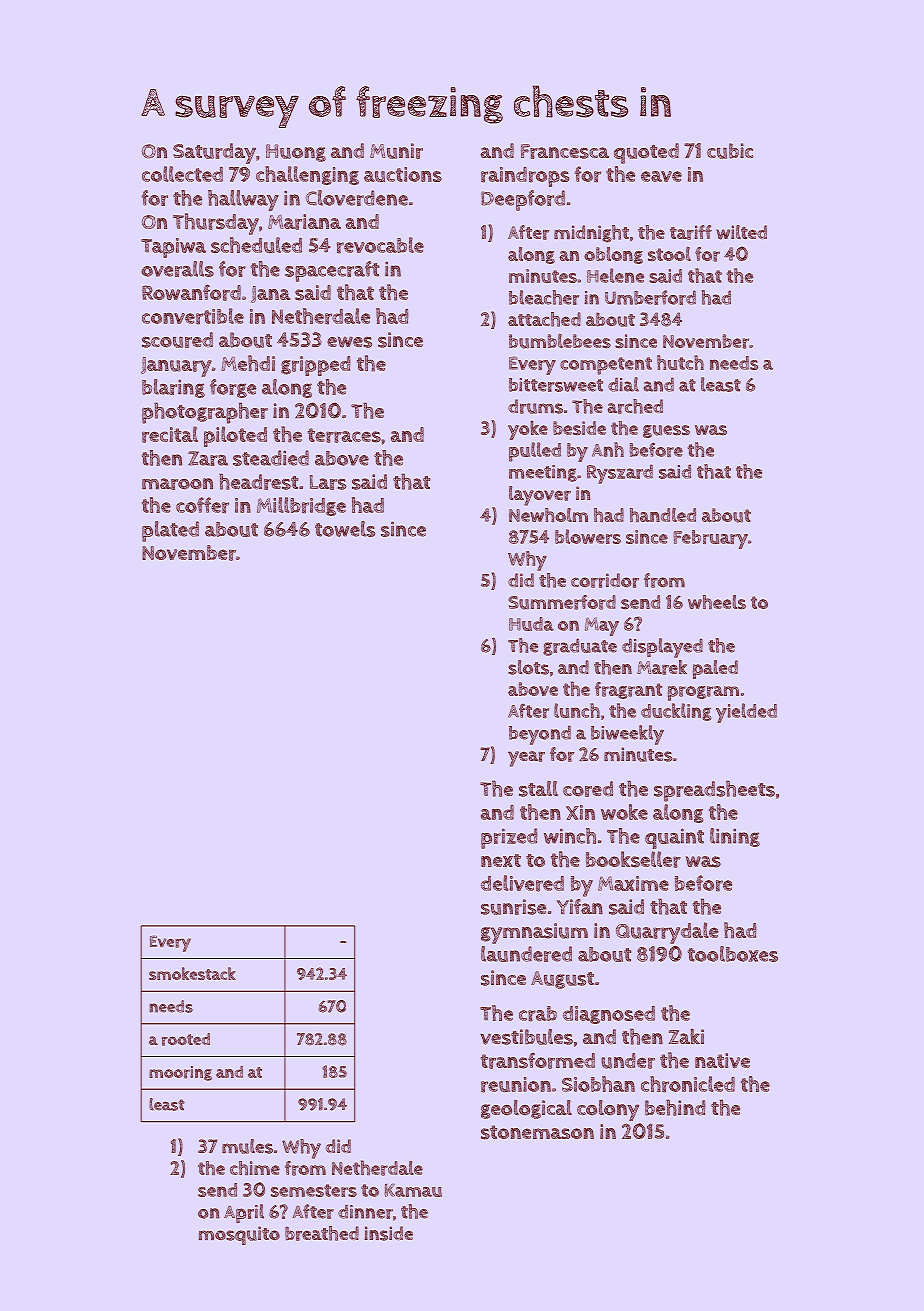  I want to click on smokestack, so click(192, 973).
